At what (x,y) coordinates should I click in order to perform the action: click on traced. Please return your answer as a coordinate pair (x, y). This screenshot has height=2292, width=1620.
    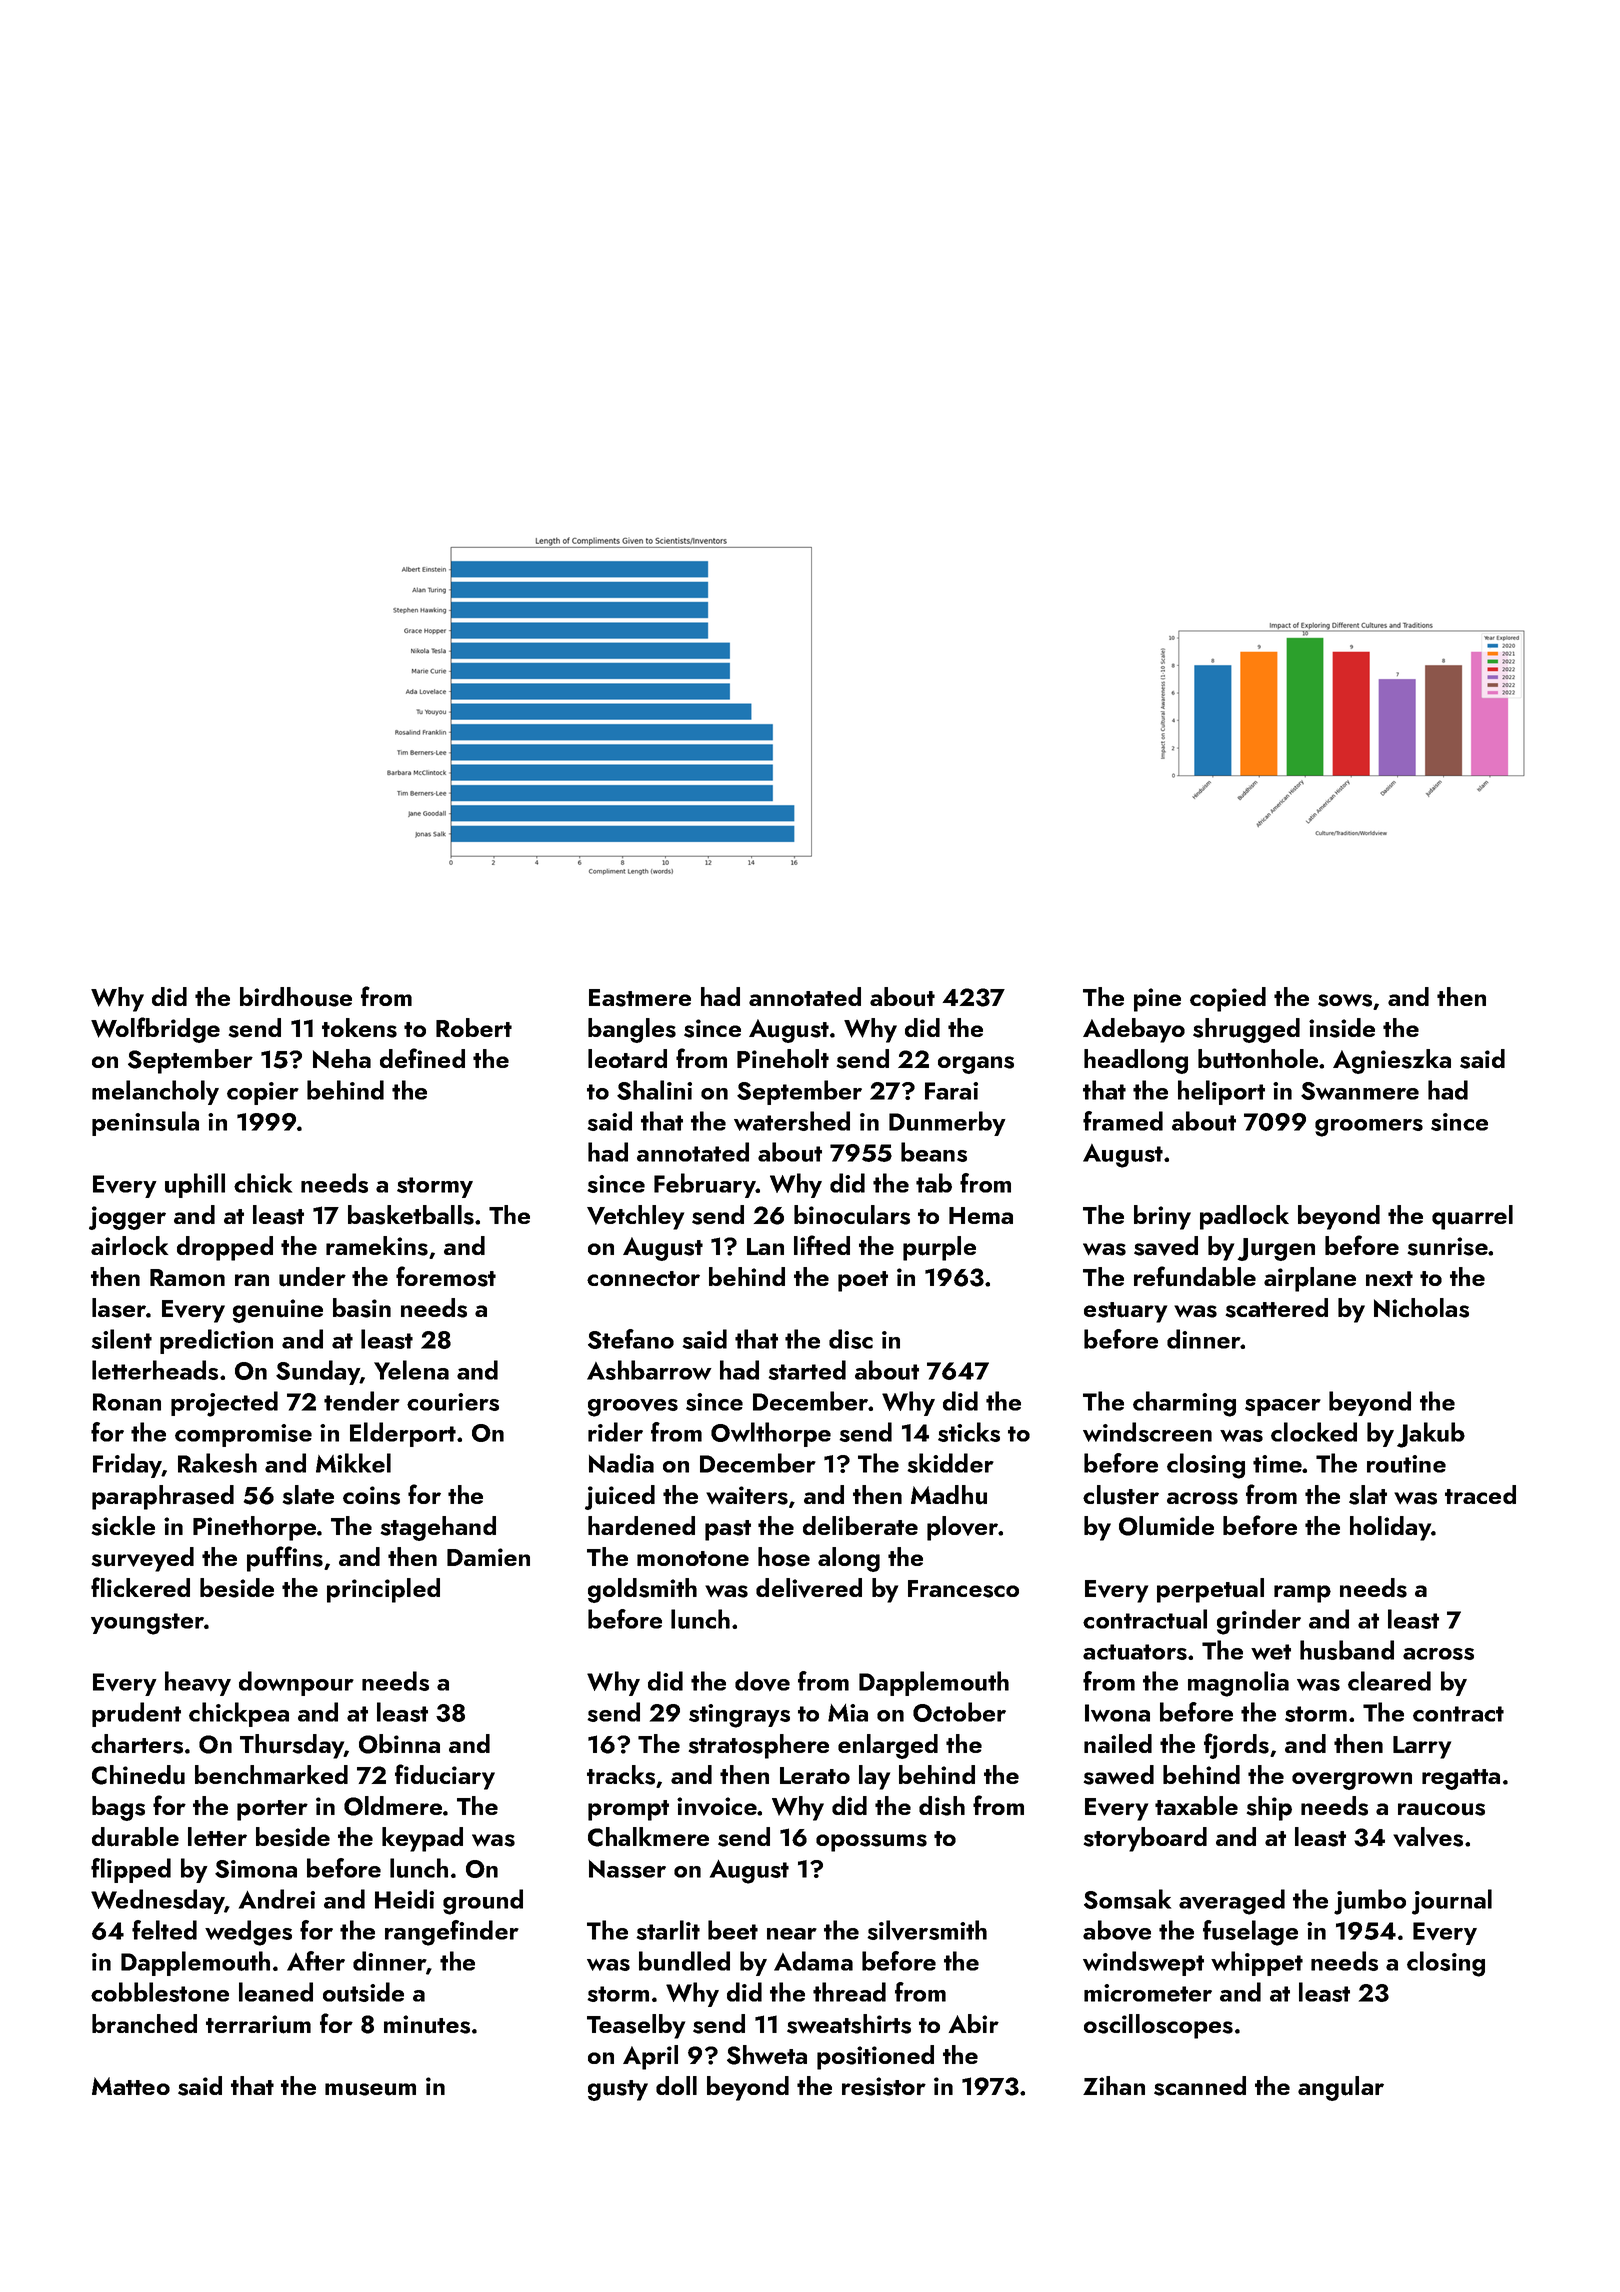
    Looking at the image, I should click on (1480, 1494).
